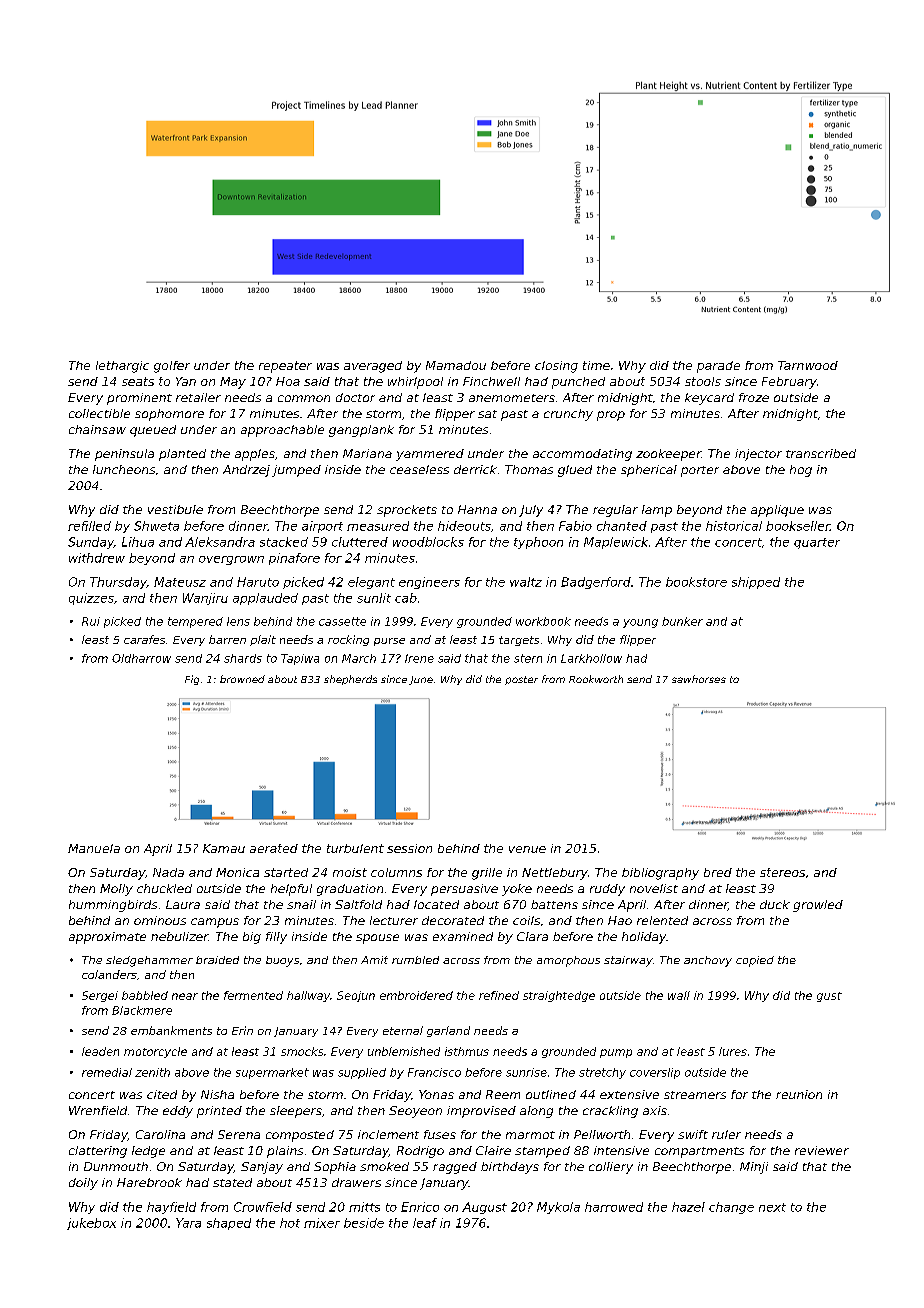  Describe the element at coordinates (285, 367) in the screenshot. I see `repeater` at that location.
